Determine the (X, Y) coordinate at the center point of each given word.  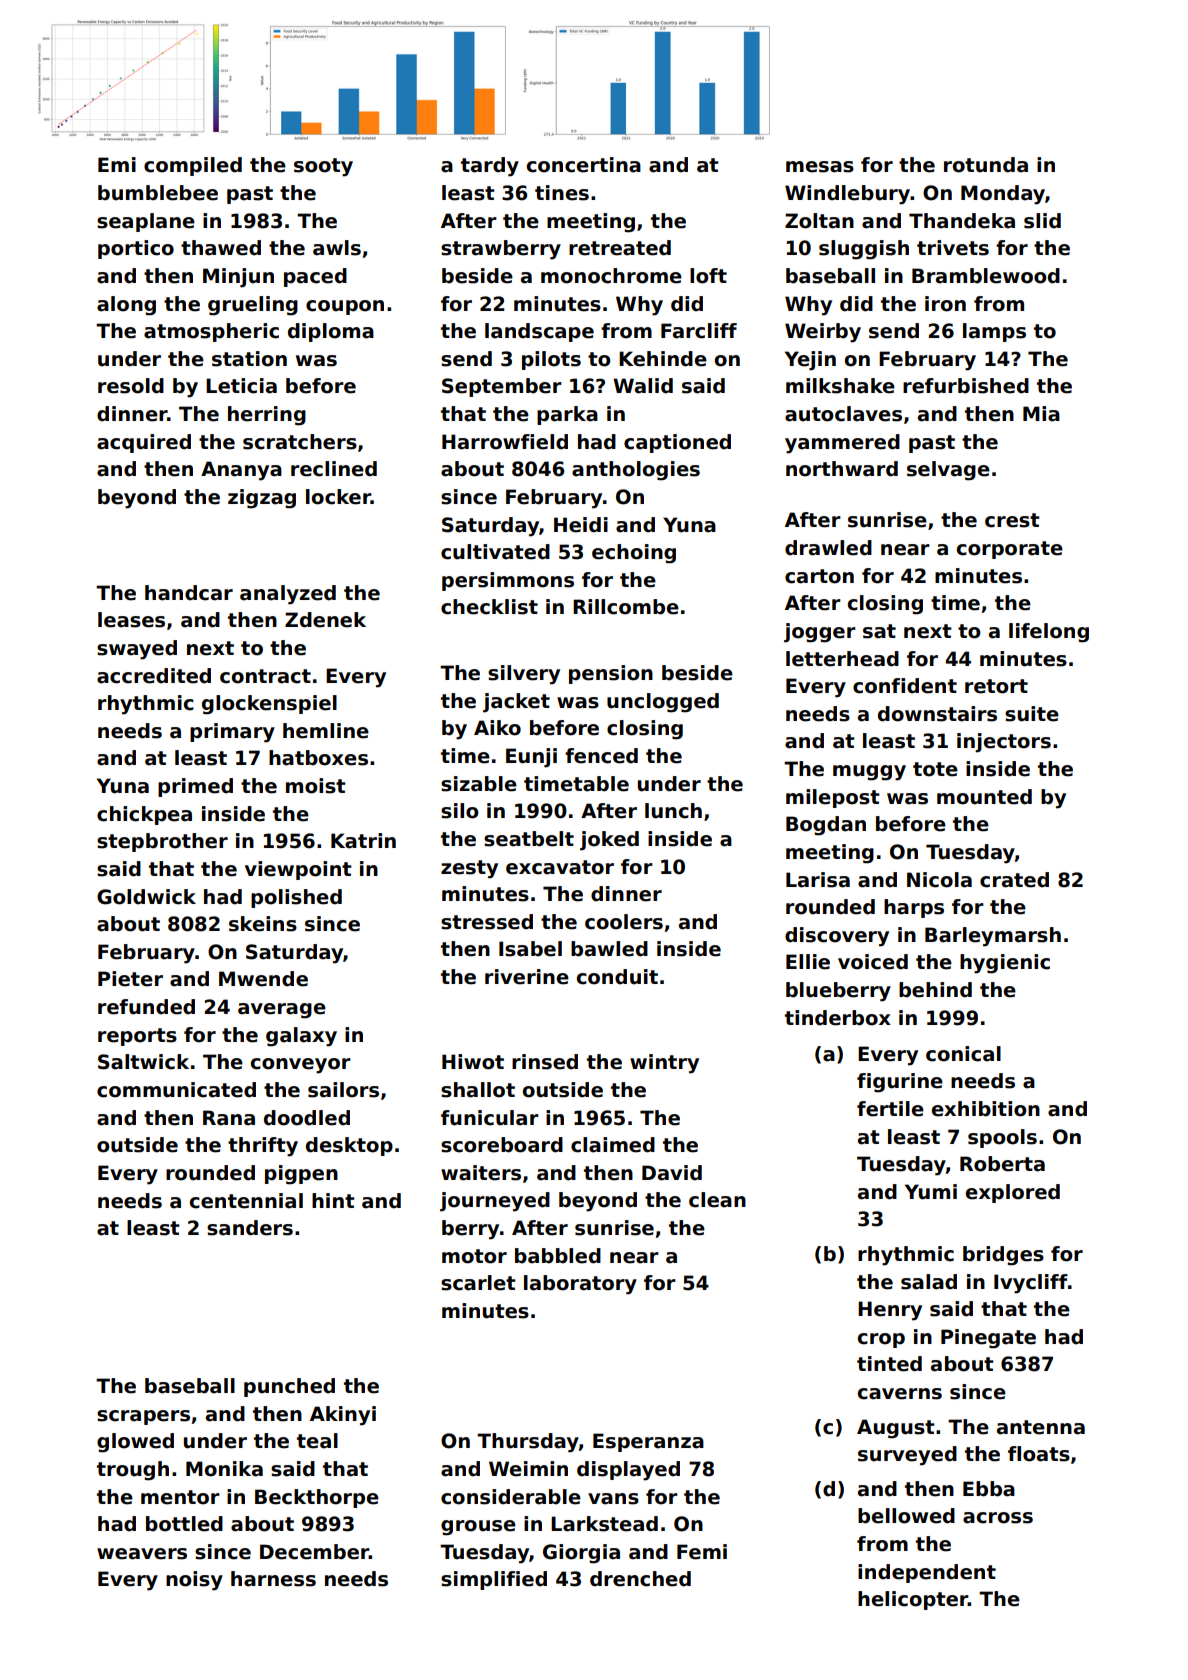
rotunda (986, 165)
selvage (948, 471)
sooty (323, 167)
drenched (640, 1579)
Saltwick (143, 1062)
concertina (584, 165)
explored (1013, 1193)
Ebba (989, 1489)
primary (232, 733)
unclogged (663, 703)
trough (133, 1471)
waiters (481, 1173)
